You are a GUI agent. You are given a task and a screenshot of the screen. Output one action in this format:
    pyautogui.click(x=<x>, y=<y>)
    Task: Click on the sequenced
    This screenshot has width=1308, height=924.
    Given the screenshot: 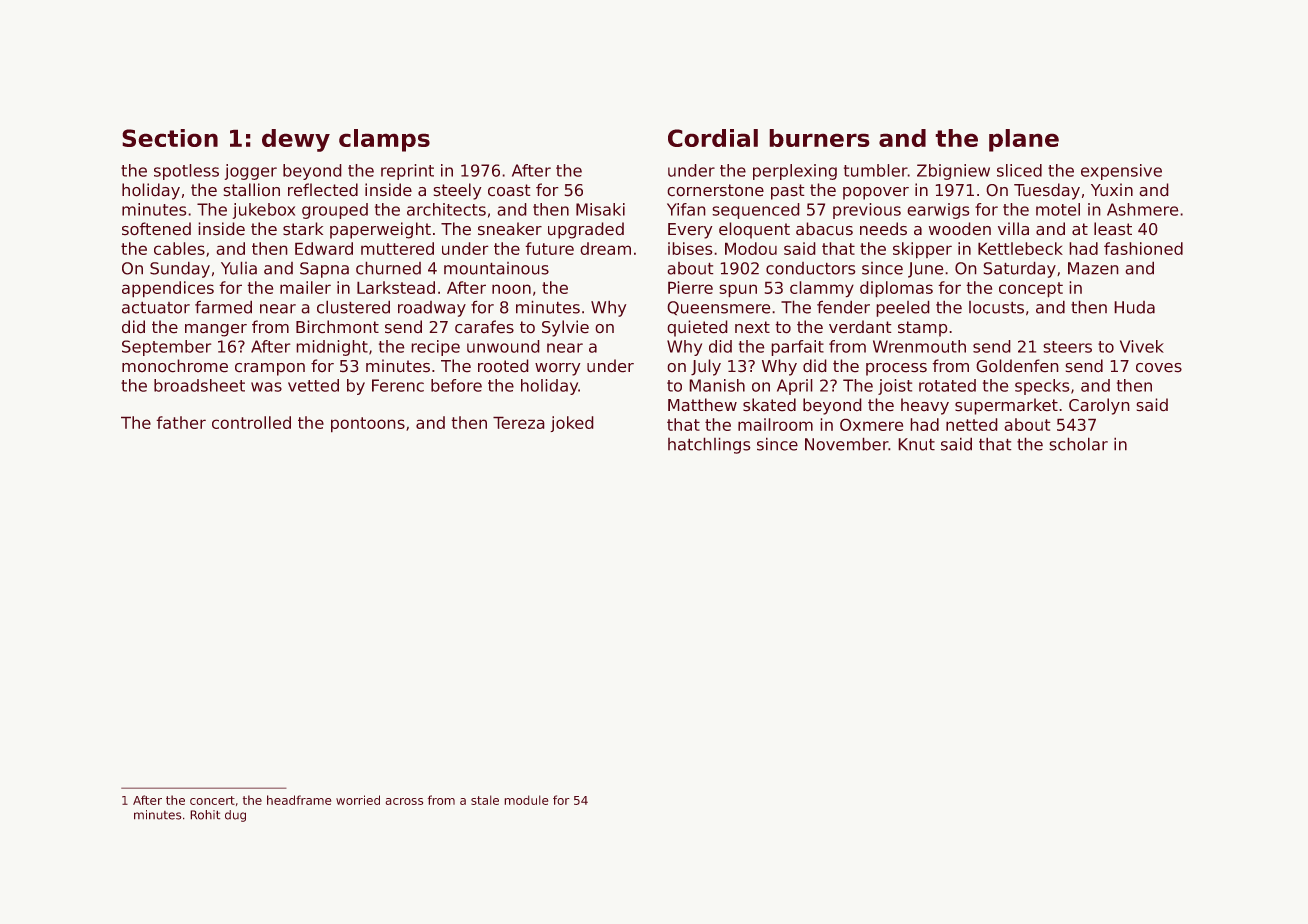 What is the action you would take?
    pyautogui.click(x=756, y=211)
